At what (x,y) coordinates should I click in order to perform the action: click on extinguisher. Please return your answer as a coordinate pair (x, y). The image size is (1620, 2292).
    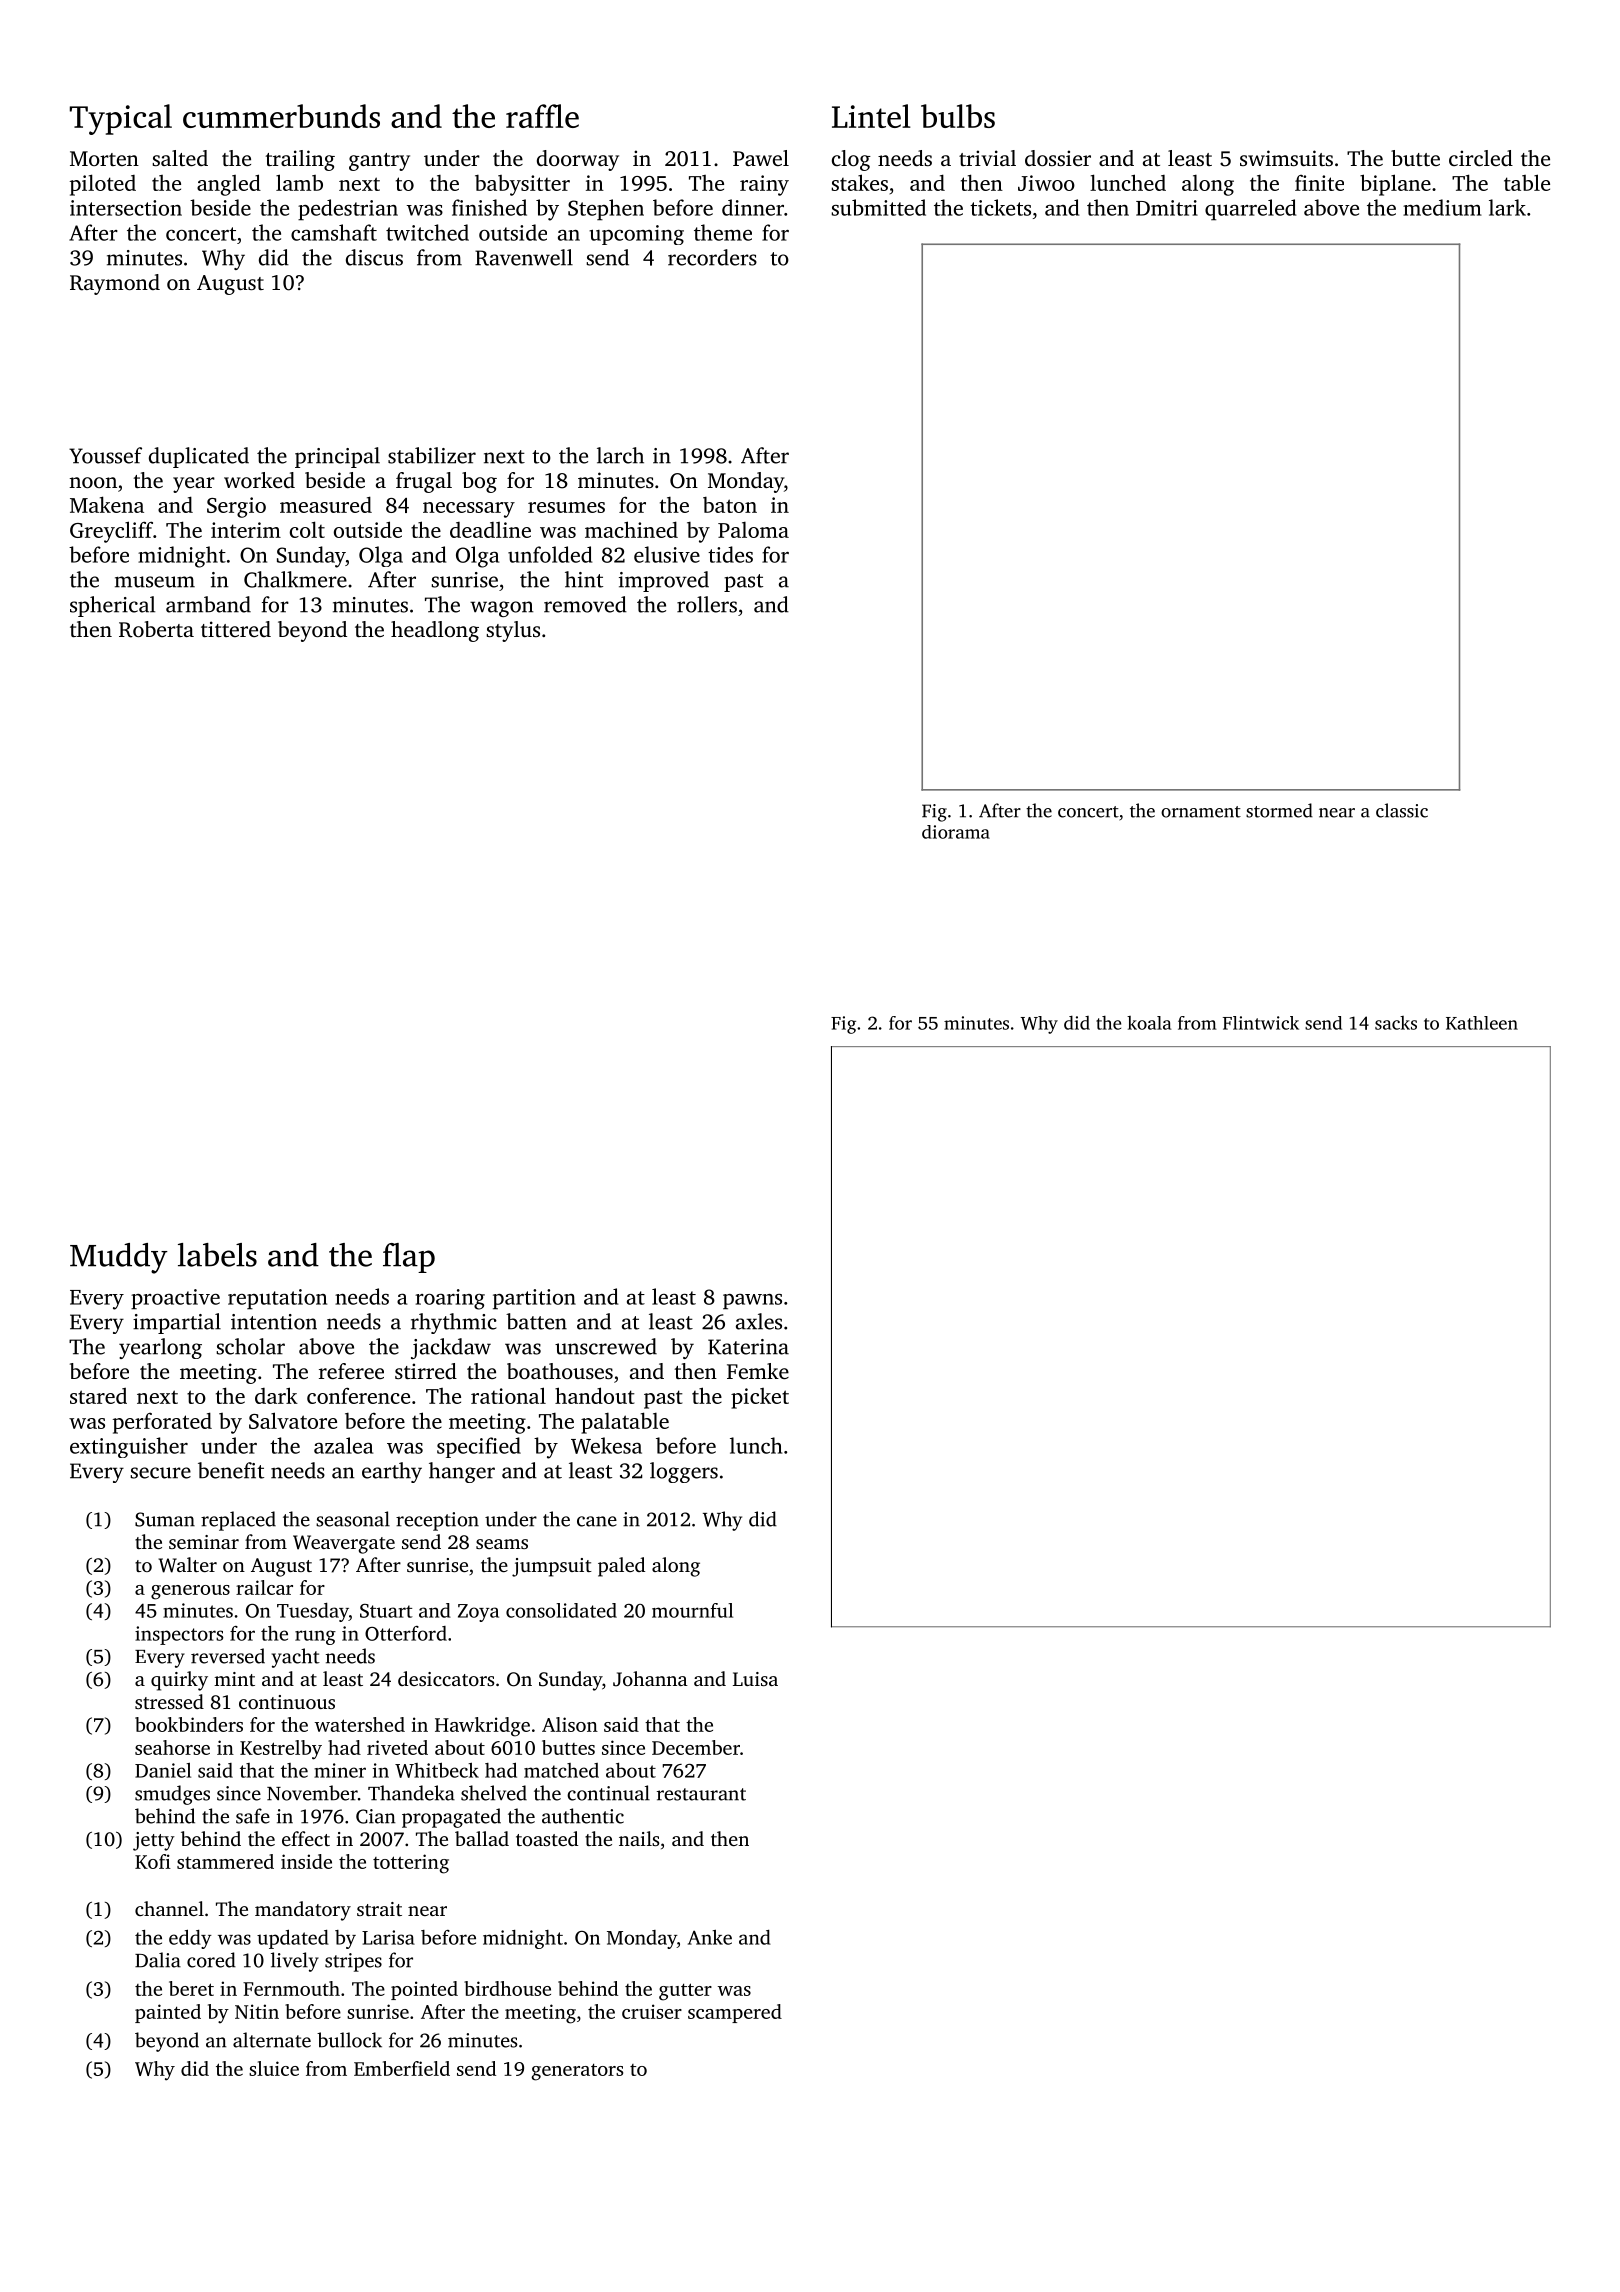
    Looking at the image, I should click on (129, 1447).
